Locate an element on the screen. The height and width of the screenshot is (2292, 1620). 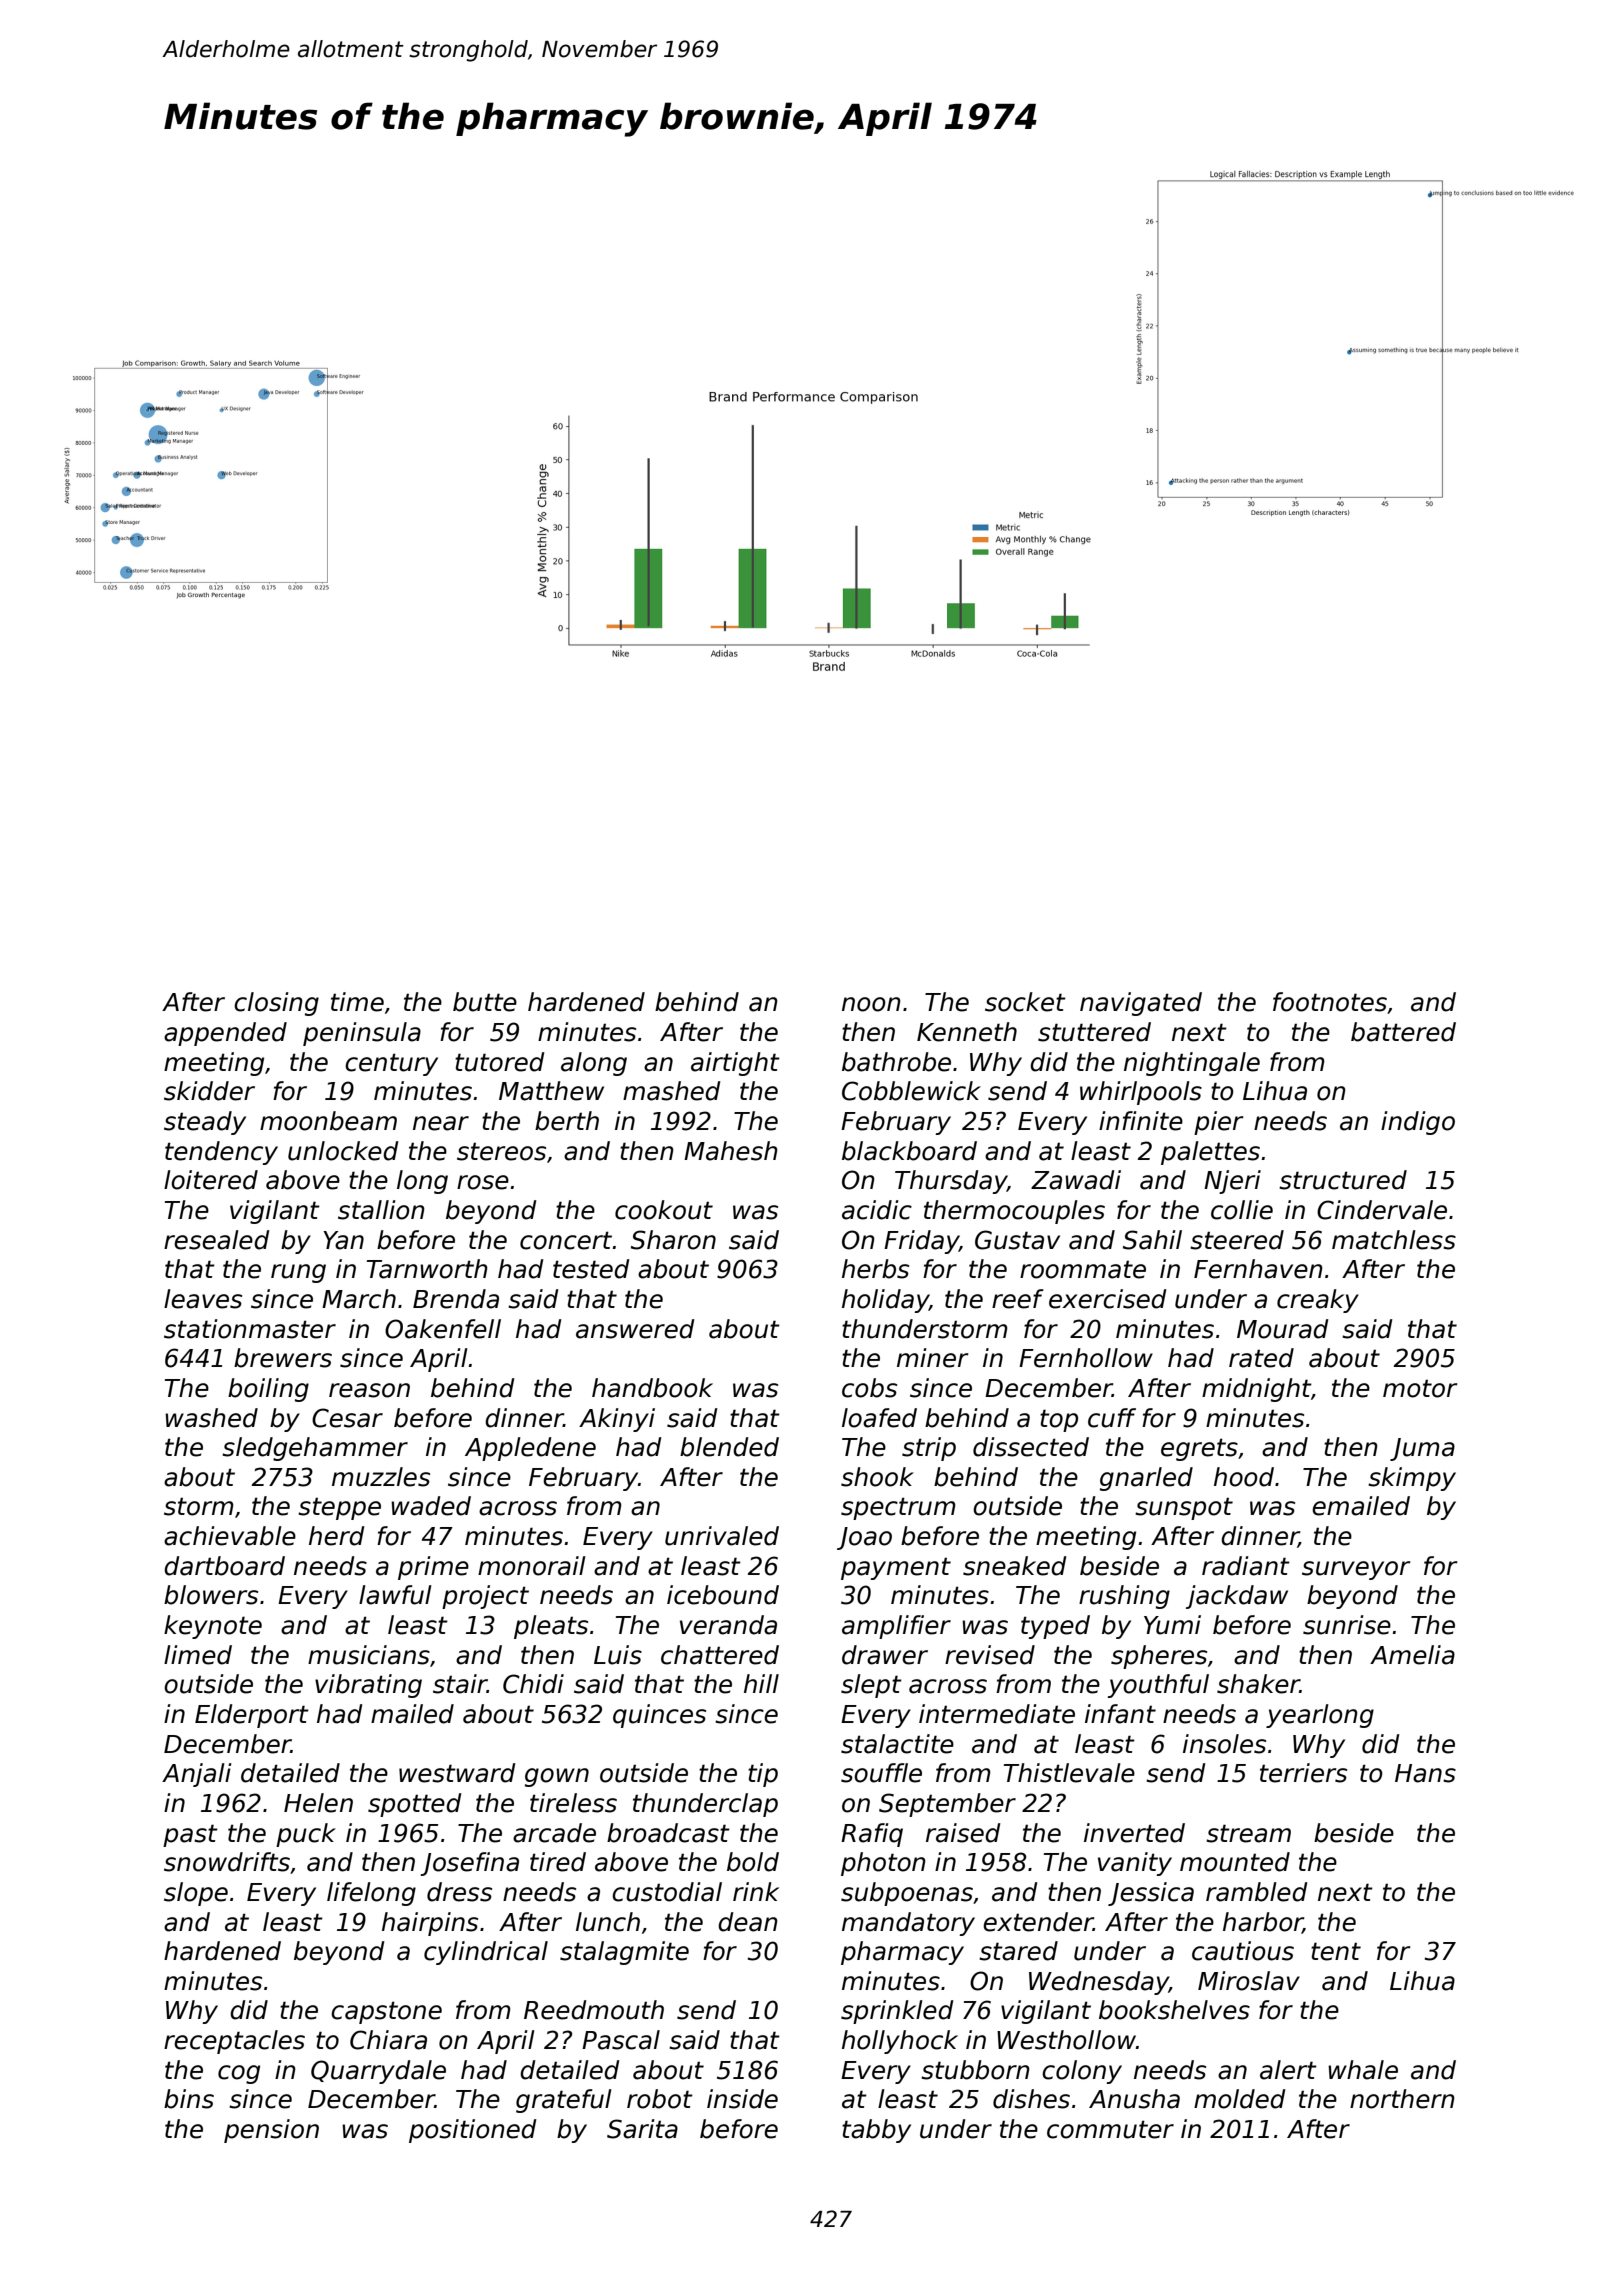
herd is located at coordinates (337, 1536).
